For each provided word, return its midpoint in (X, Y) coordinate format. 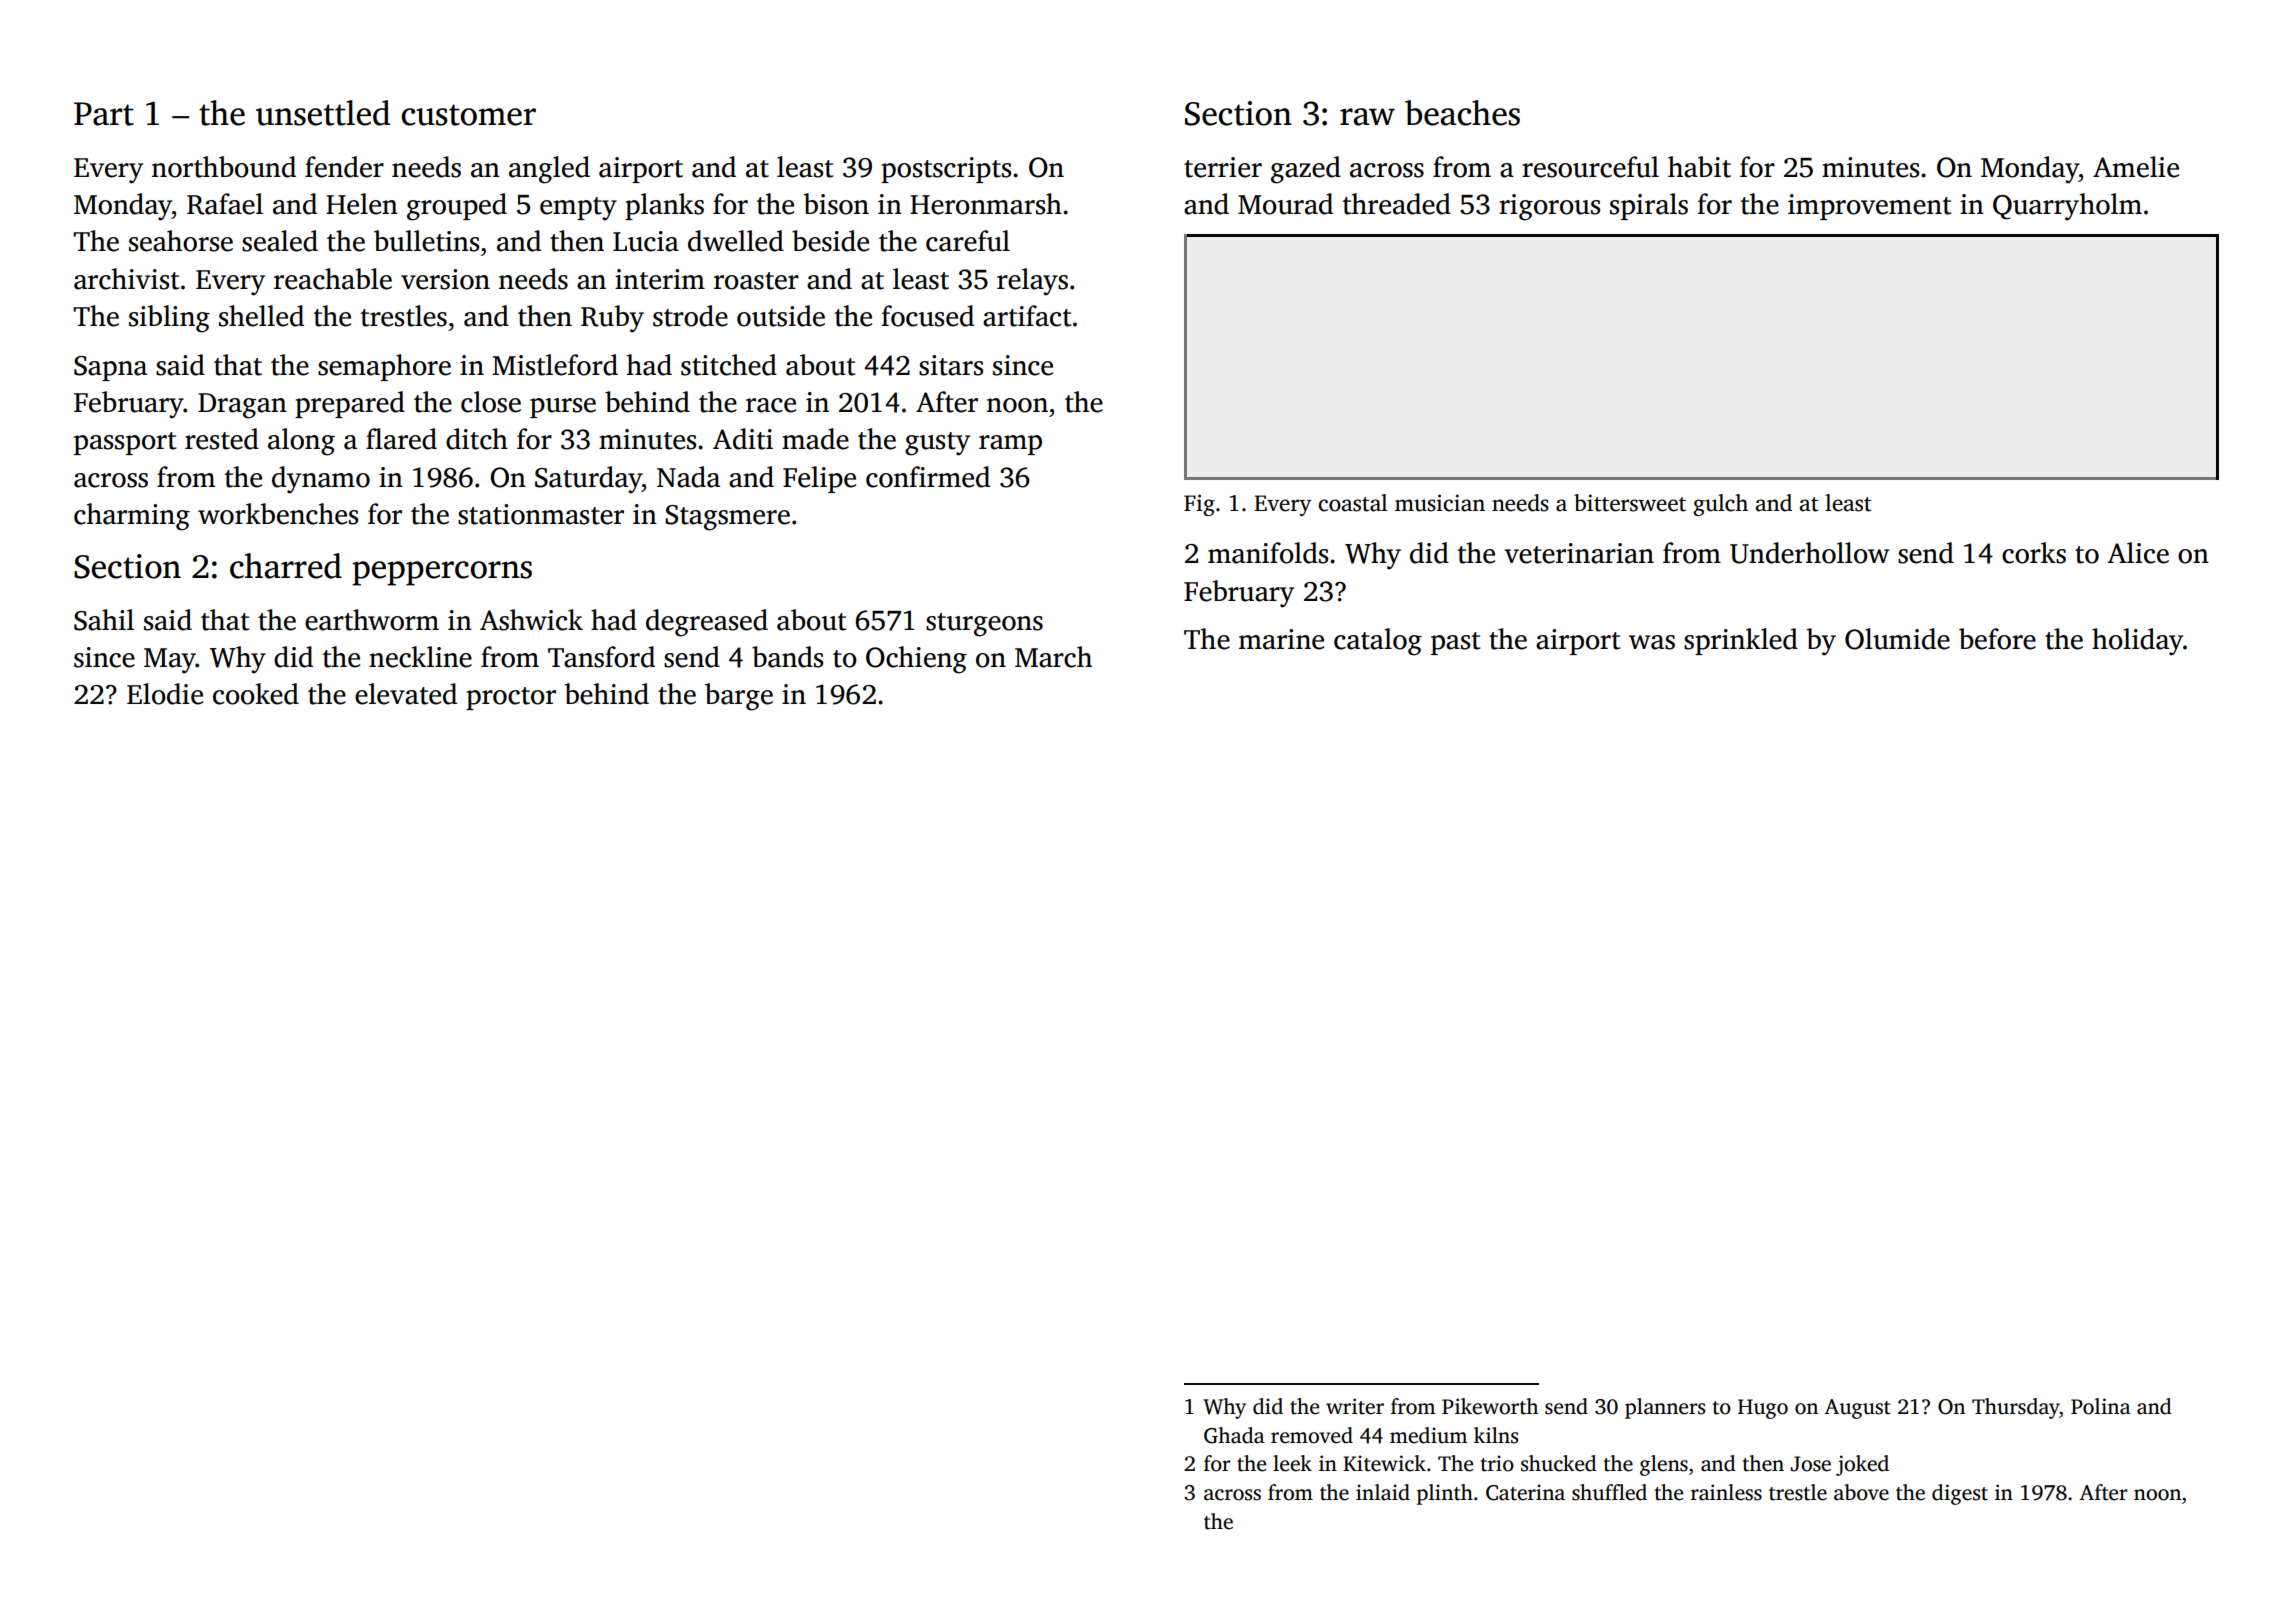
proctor (511, 698)
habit (1699, 167)
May (170, 661)
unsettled (323, 113)
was (1652, 642)
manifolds (1268, 553)
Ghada (1234, 1435)
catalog (1378, 642)
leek (1292, 1463)
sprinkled (1741, 641)
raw (1367, 117)
